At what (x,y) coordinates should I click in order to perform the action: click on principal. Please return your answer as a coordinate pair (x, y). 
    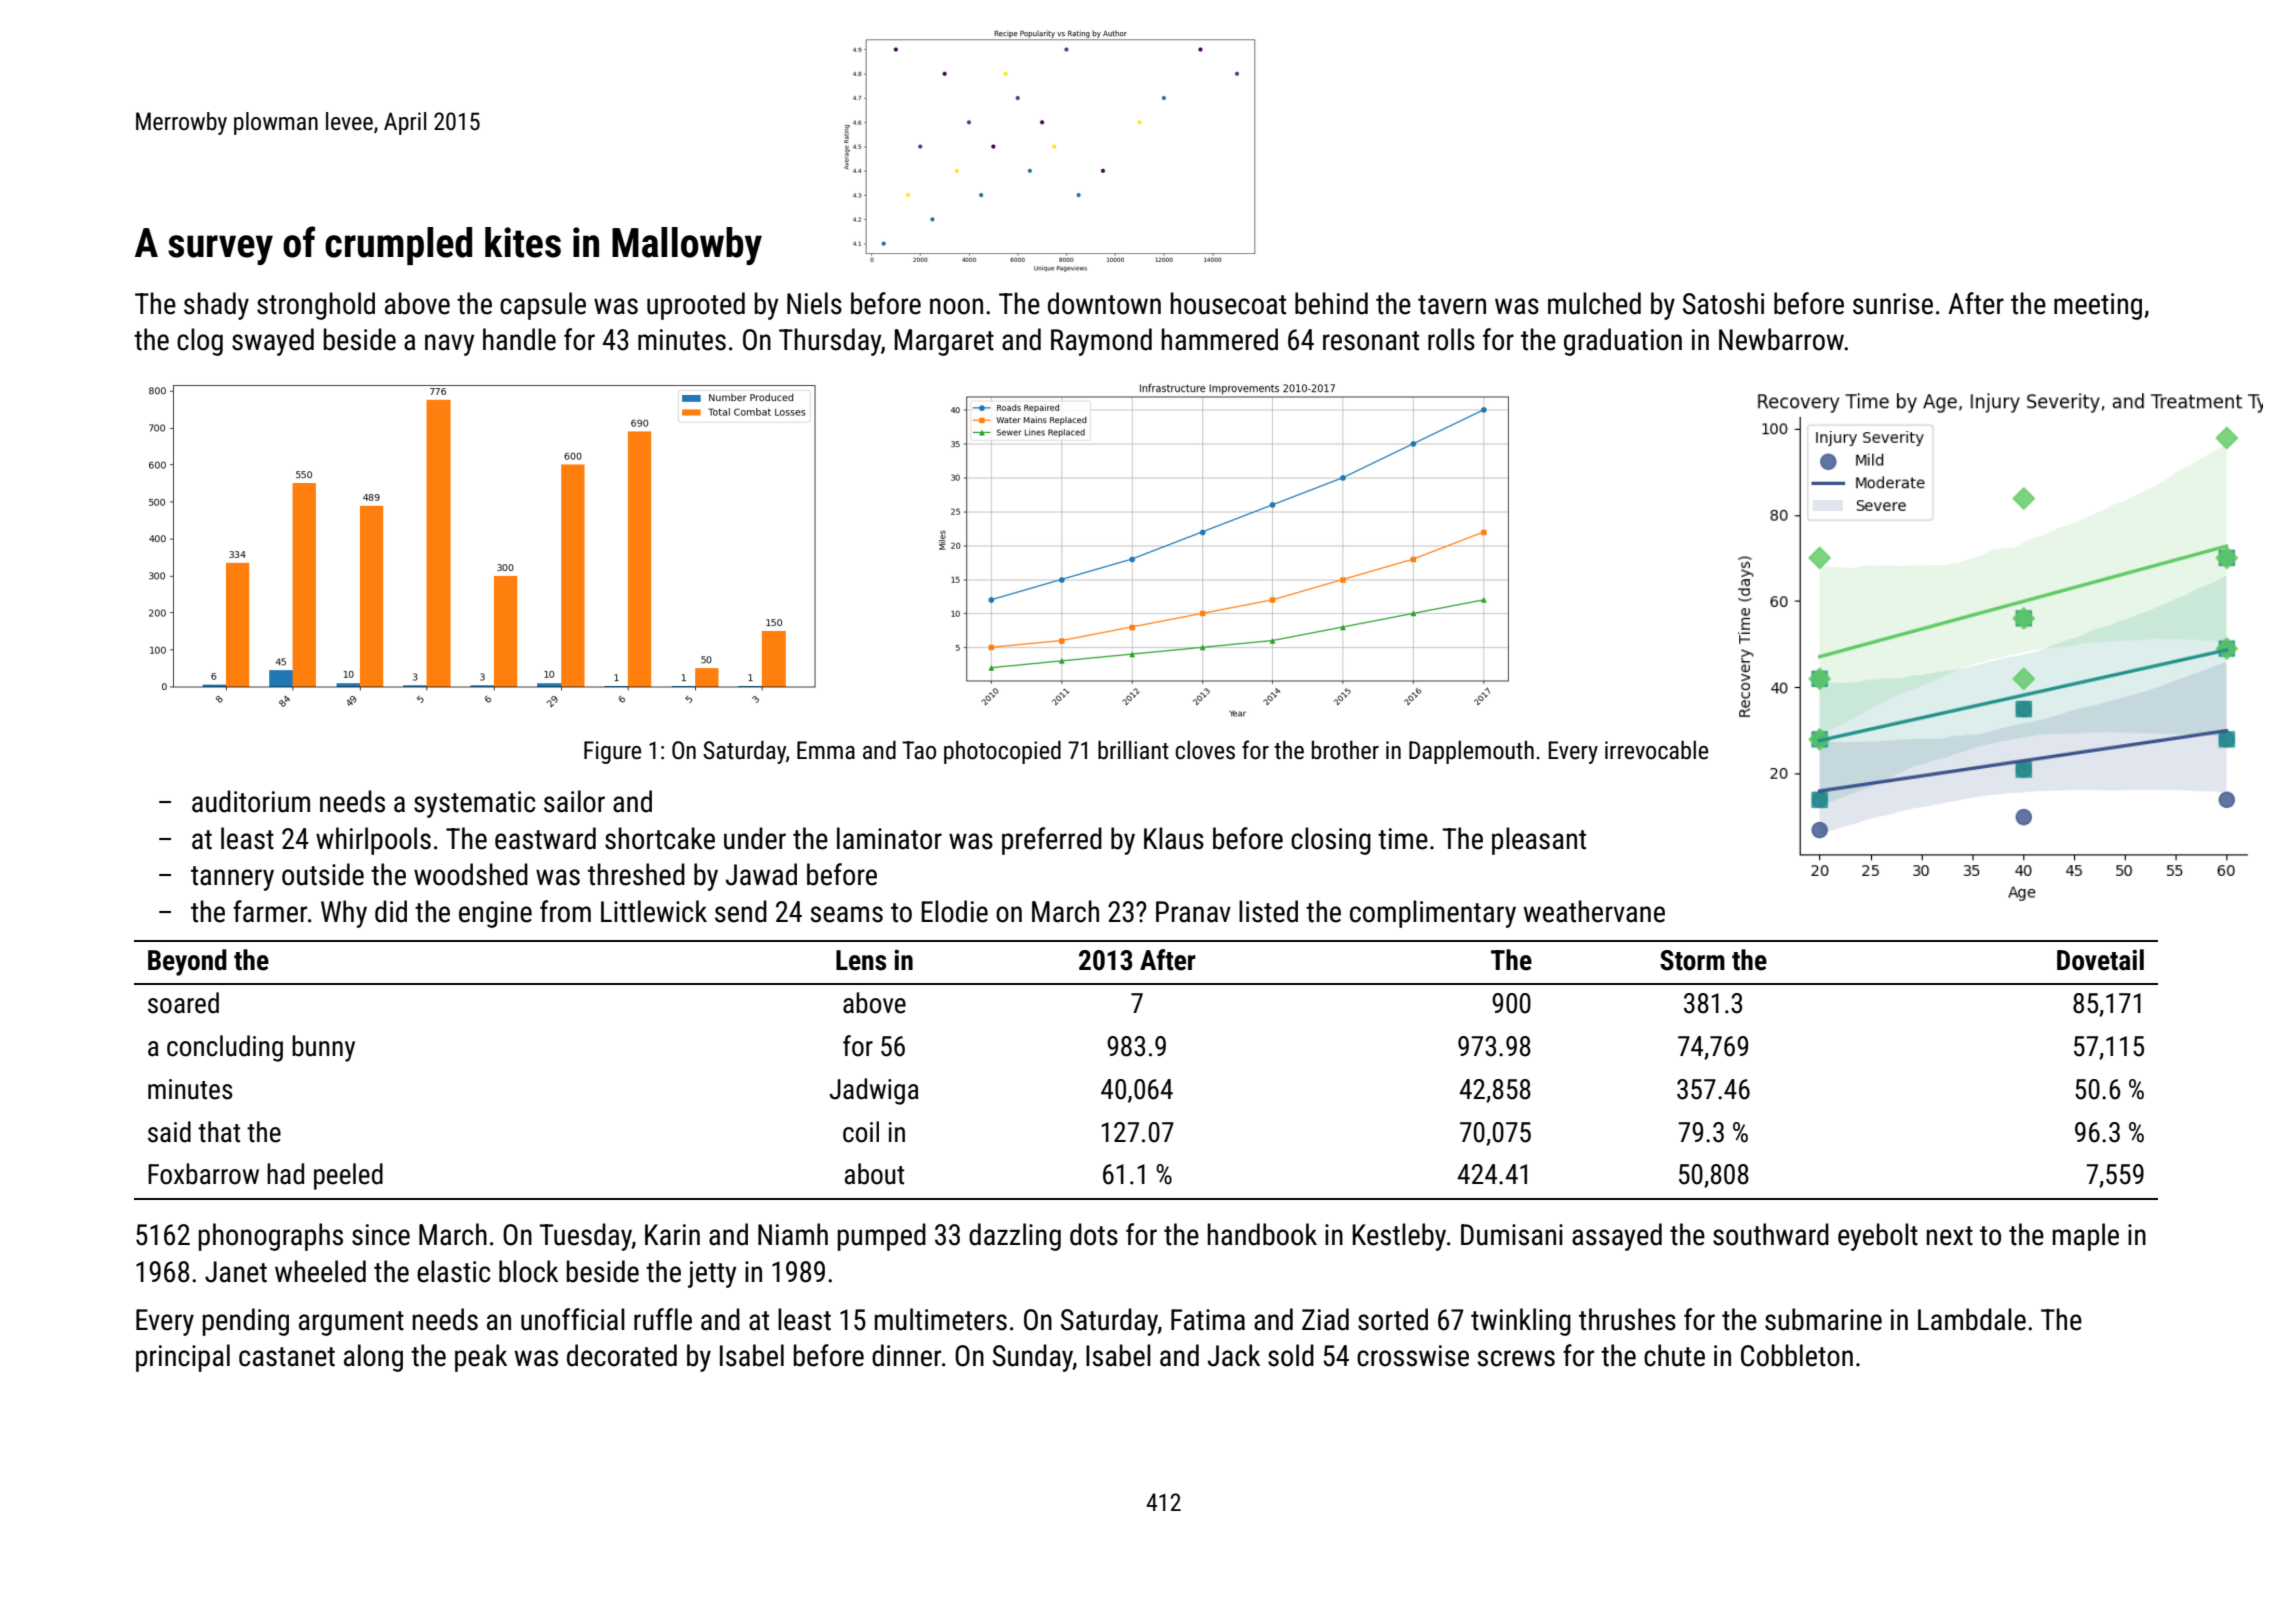
    Looking at the image, I should click on (183, 1358).
